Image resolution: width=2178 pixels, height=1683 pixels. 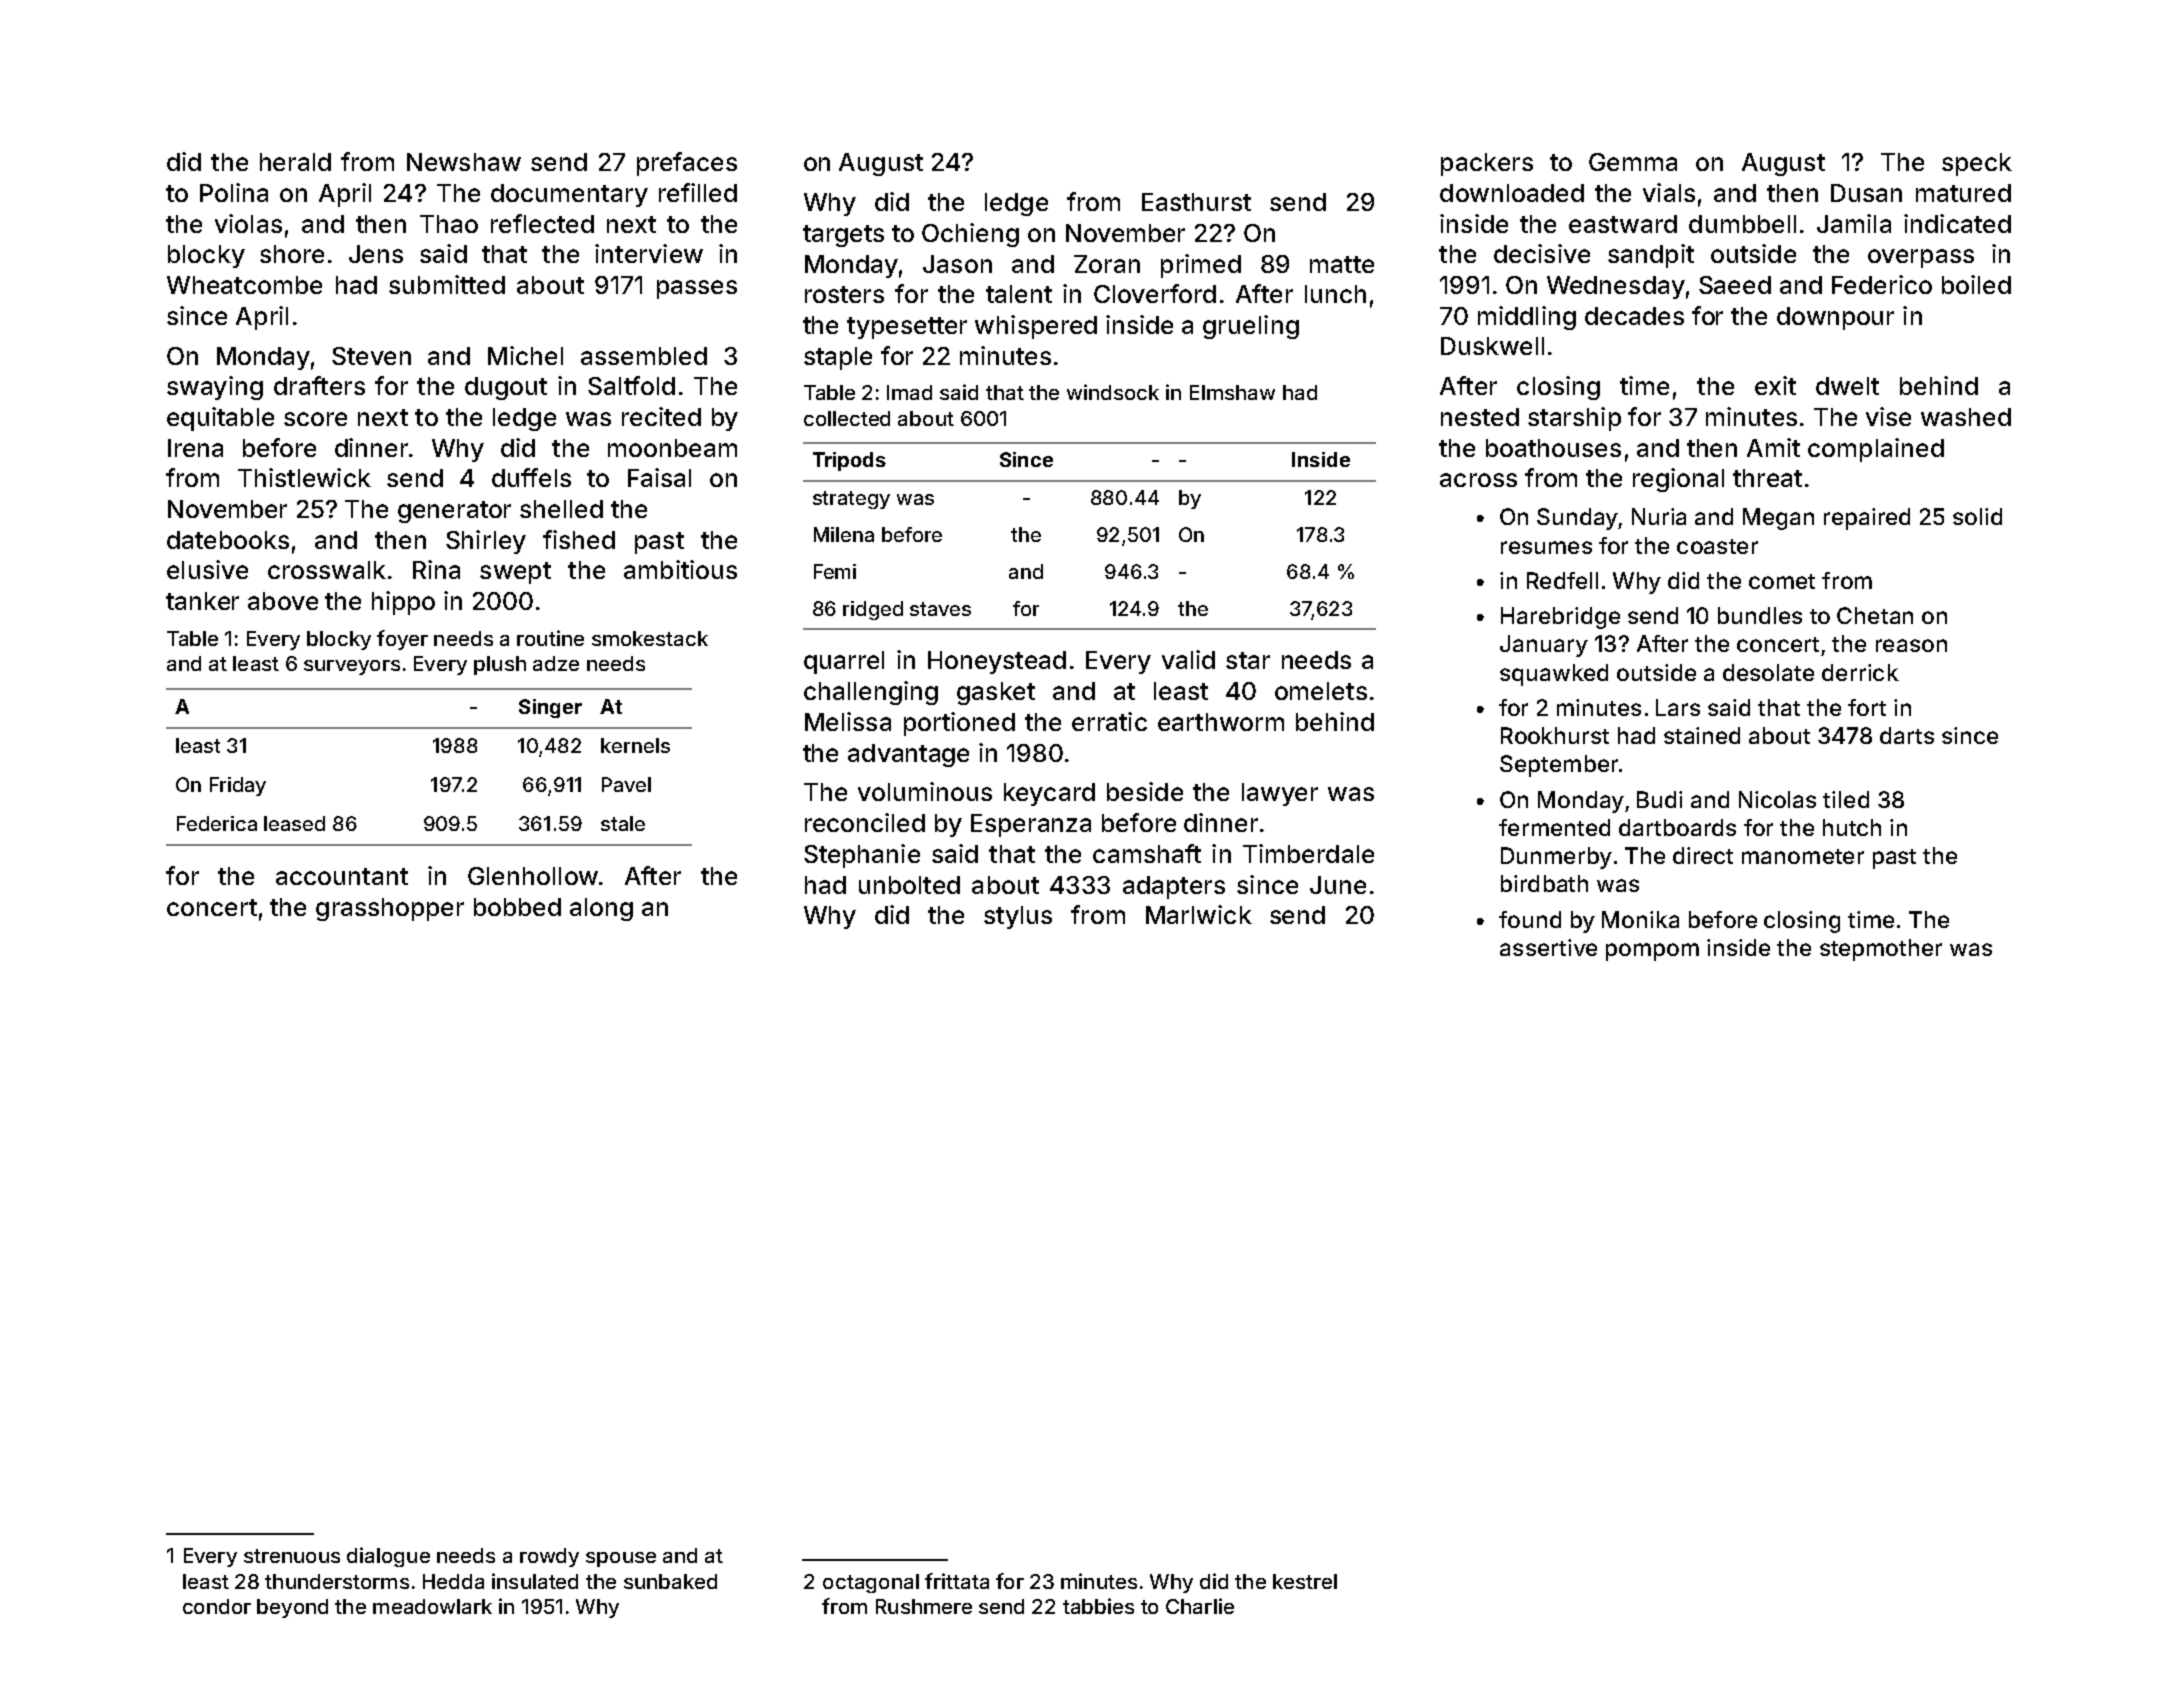 I want to click on Michel, so click(x=525, y=355).
